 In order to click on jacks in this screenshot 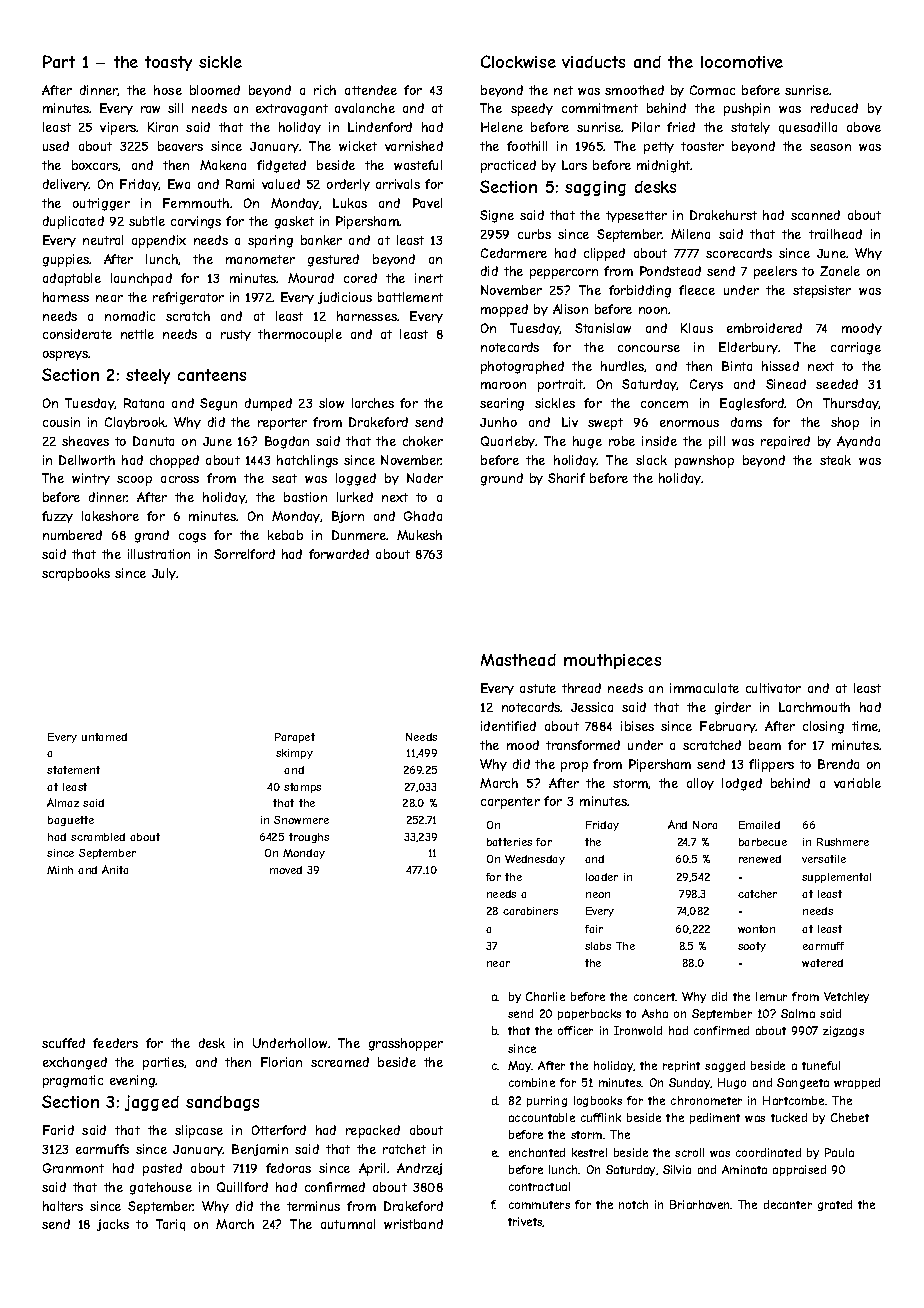, I will do `click(113, 1225)`.
